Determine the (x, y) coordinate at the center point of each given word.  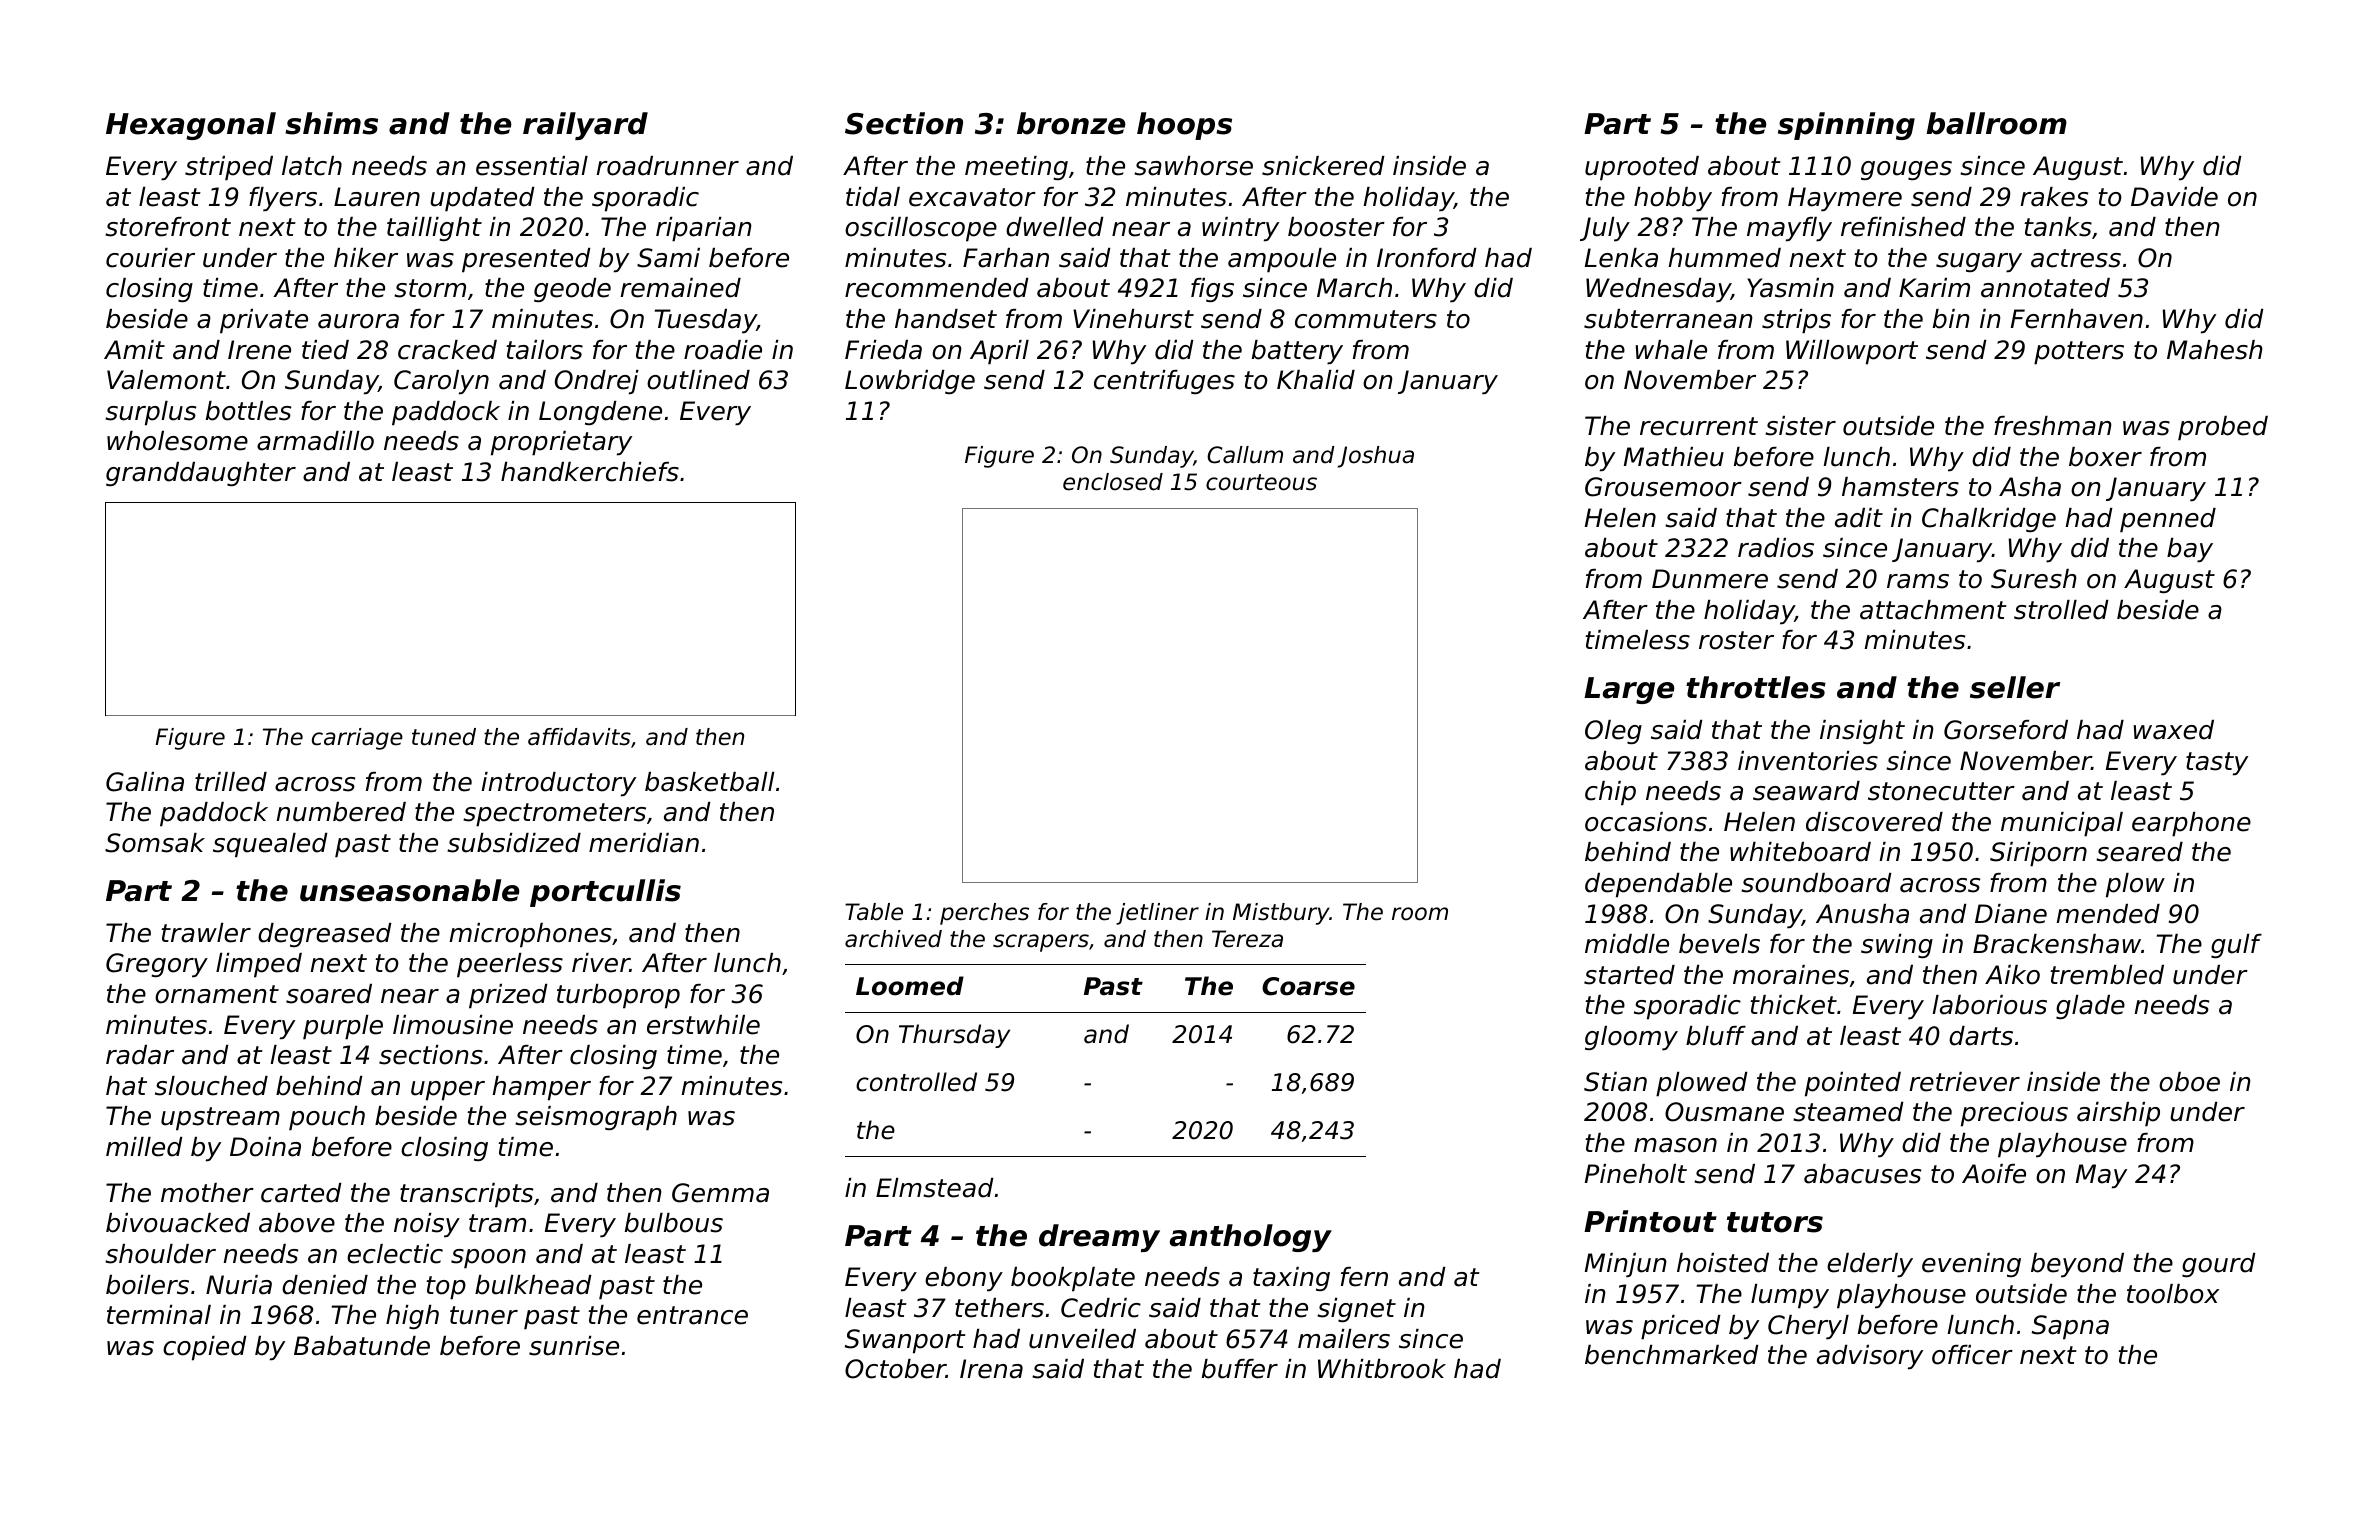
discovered (1874, 822)
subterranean (1668, 319)
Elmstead (935, 1188)
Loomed (910, 986)
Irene (259, 350)
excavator (972, 197)
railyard (585, 126)
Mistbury (1281, 914)
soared (329, 994)
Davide (2174, 197)
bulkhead (533, 1285)
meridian (644, 843)
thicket (1793, 1005)
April (999, 352)
